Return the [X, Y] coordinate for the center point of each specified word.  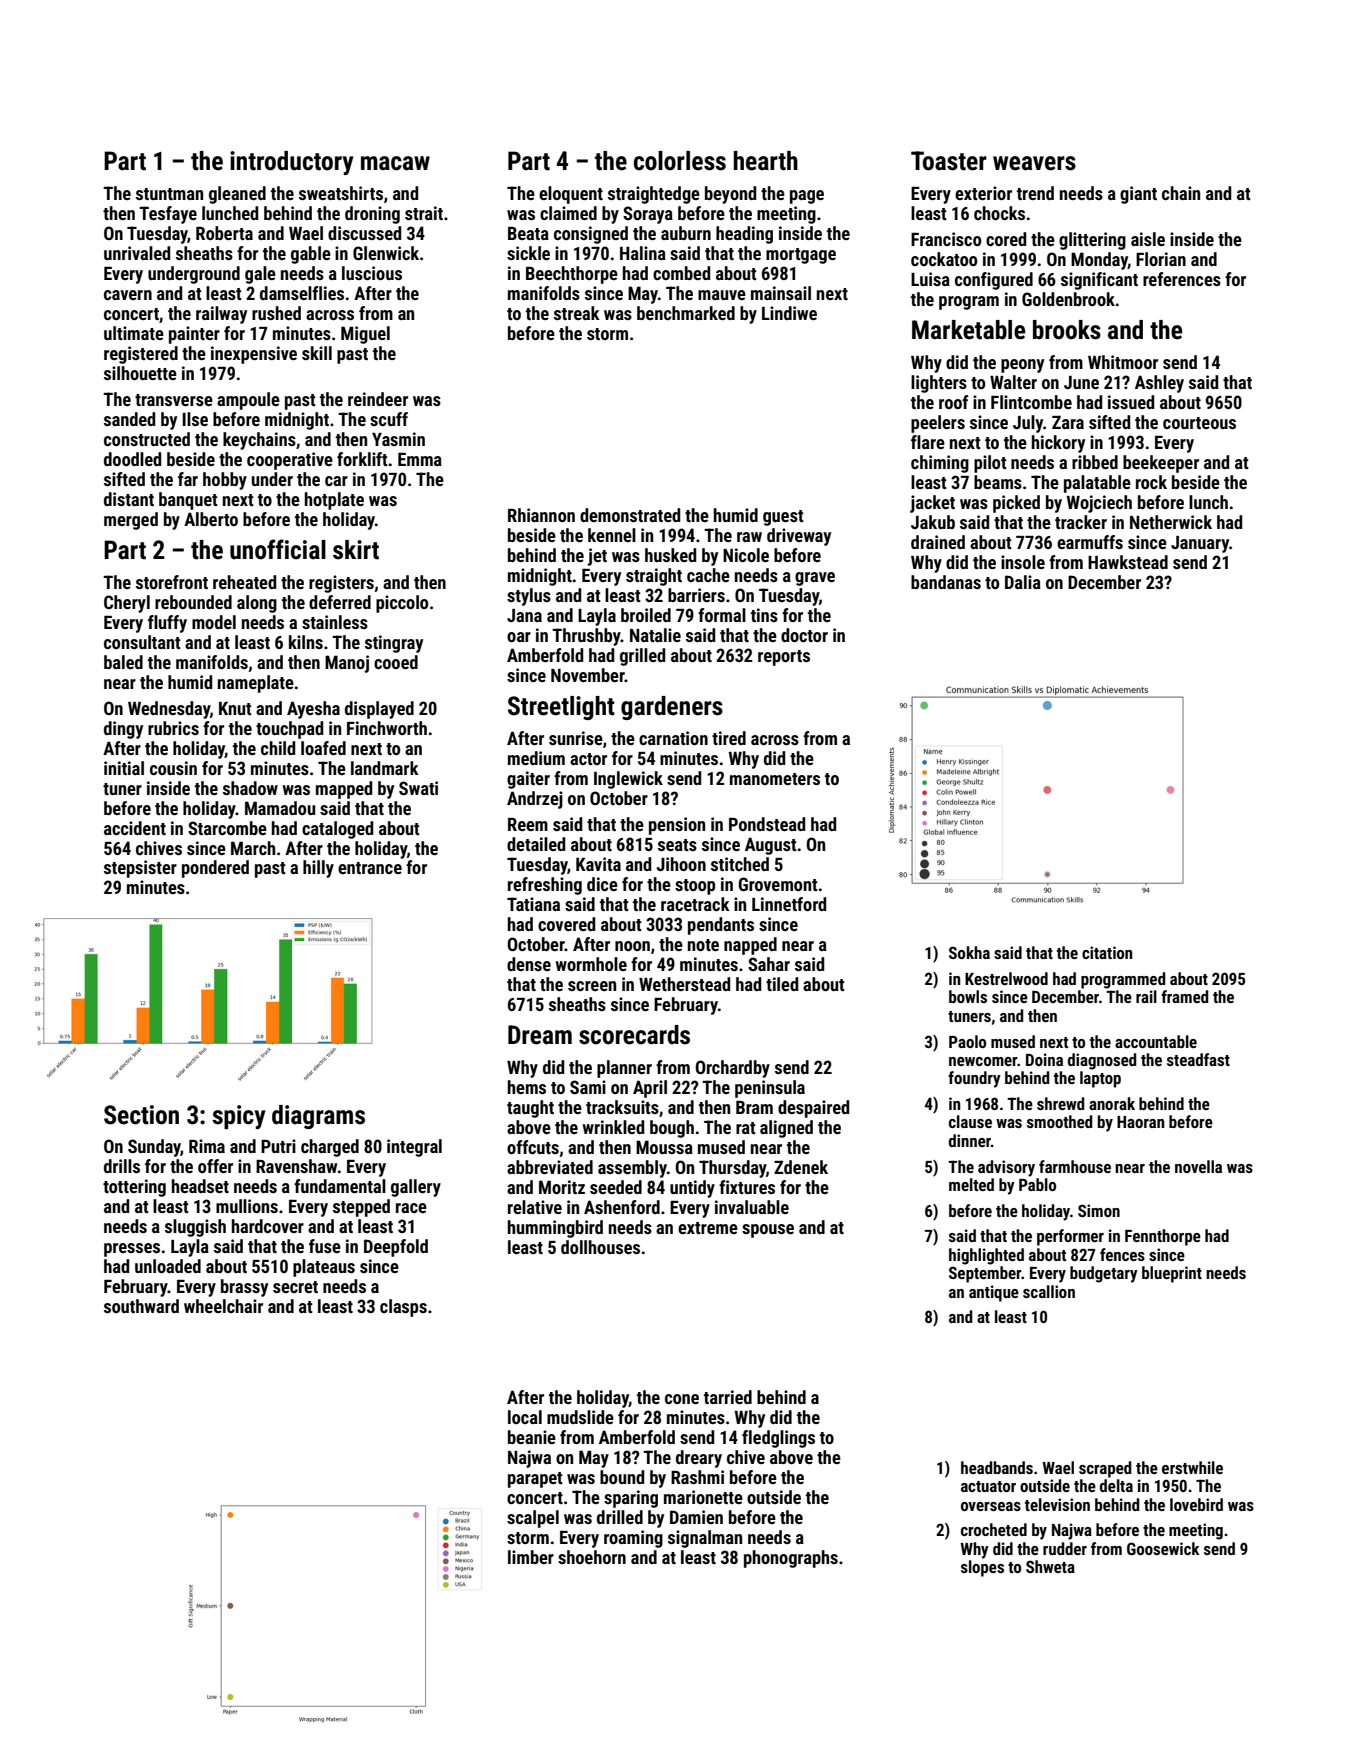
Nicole [746, 555]
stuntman [169, 194]
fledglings [778, 1439]
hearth [766, 161]
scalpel [533, 1519]
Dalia [1023, 582]
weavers [1034, 163]
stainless [335, 622]
